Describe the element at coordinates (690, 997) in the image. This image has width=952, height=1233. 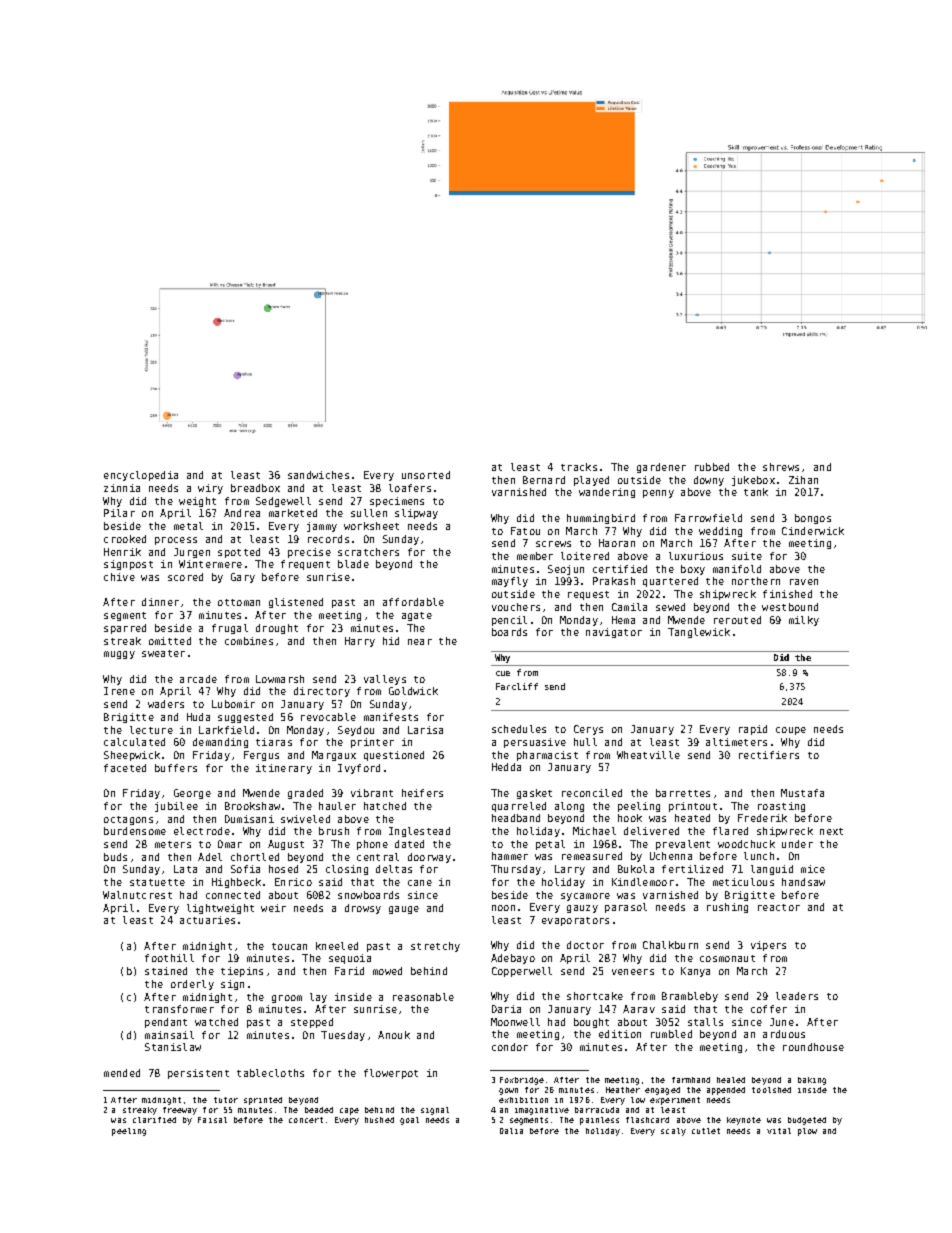
I see `Brambleby` at that location.
